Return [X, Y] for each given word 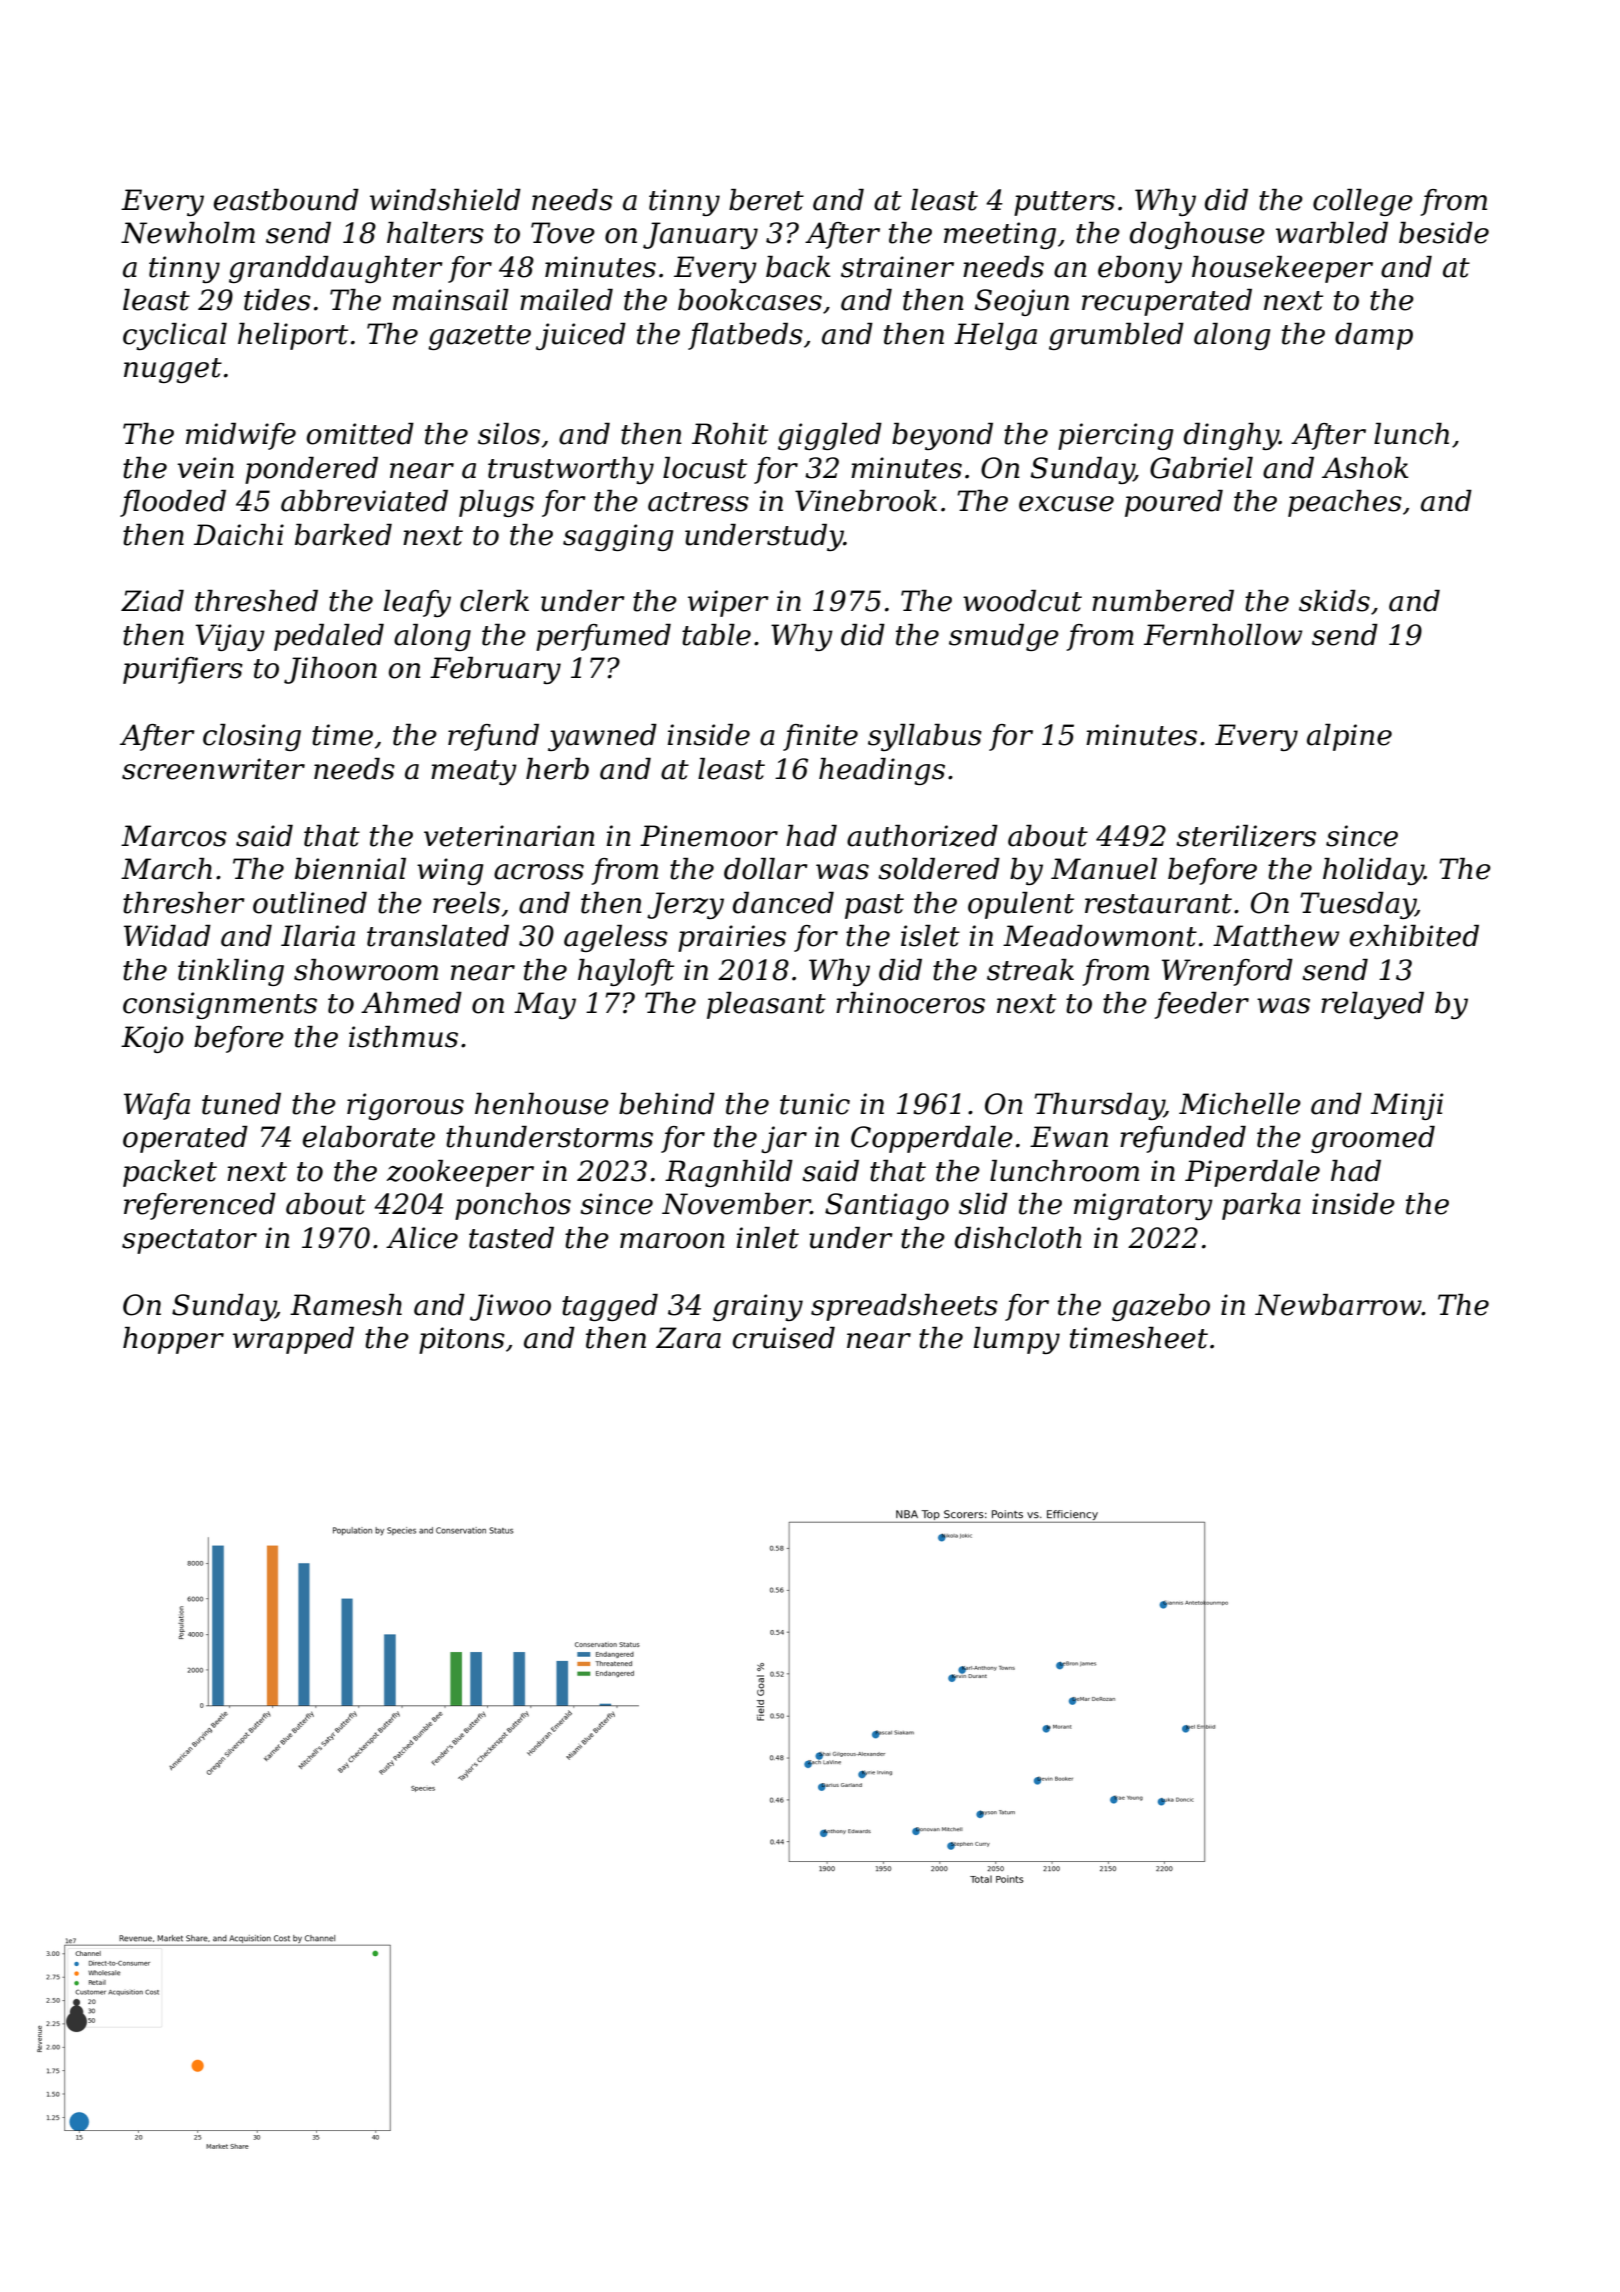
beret [766, 200]
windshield [445, 200]
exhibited [1414, 936]
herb [557, 769]
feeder [1201, 1005]
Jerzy [685, 905]
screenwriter [213, 769]
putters [1064, 203]
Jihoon [330, 670]
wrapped [293, 1340]
